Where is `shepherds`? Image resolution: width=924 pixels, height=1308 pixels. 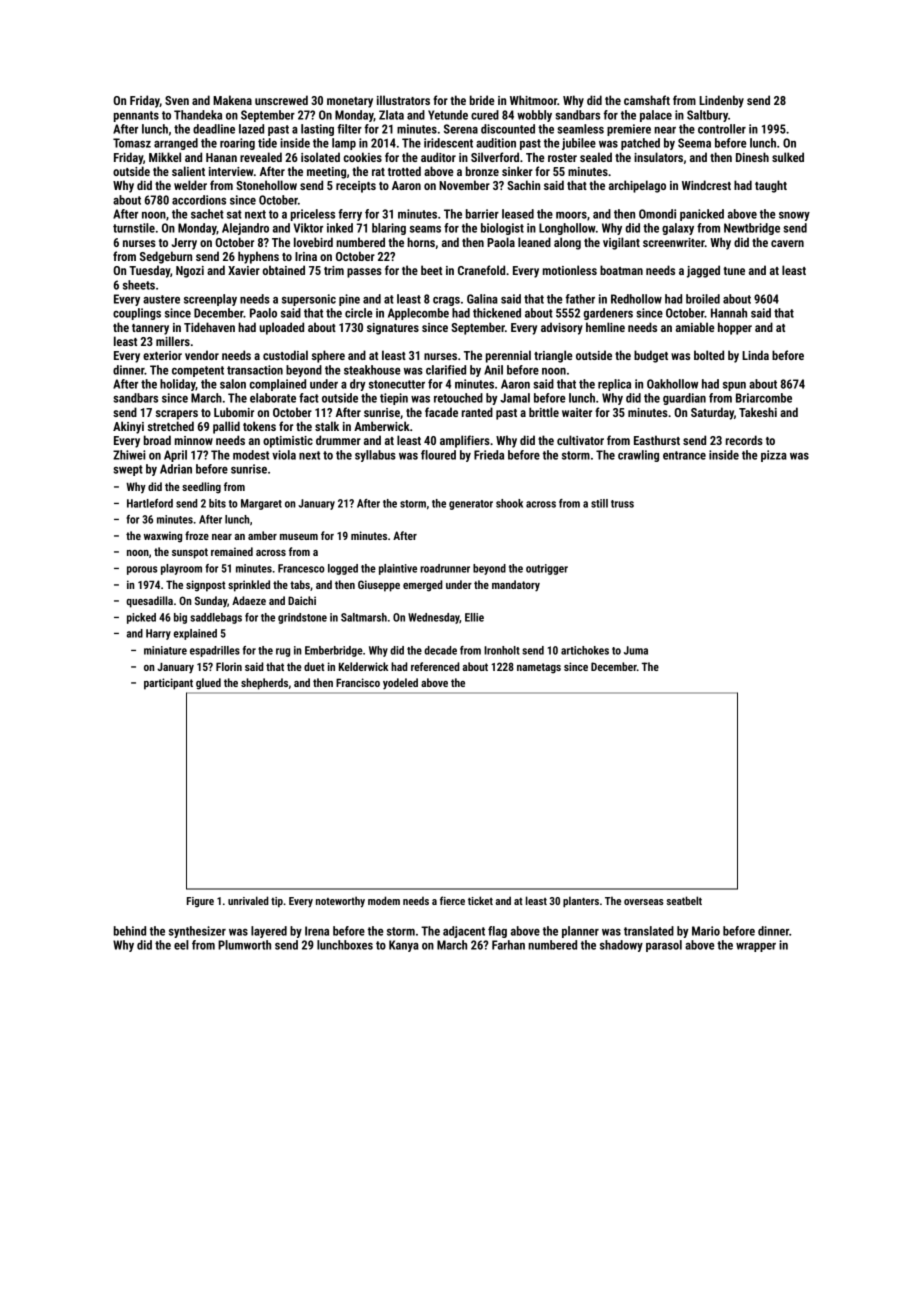
shepherds is located at coordinates (264, 684).
